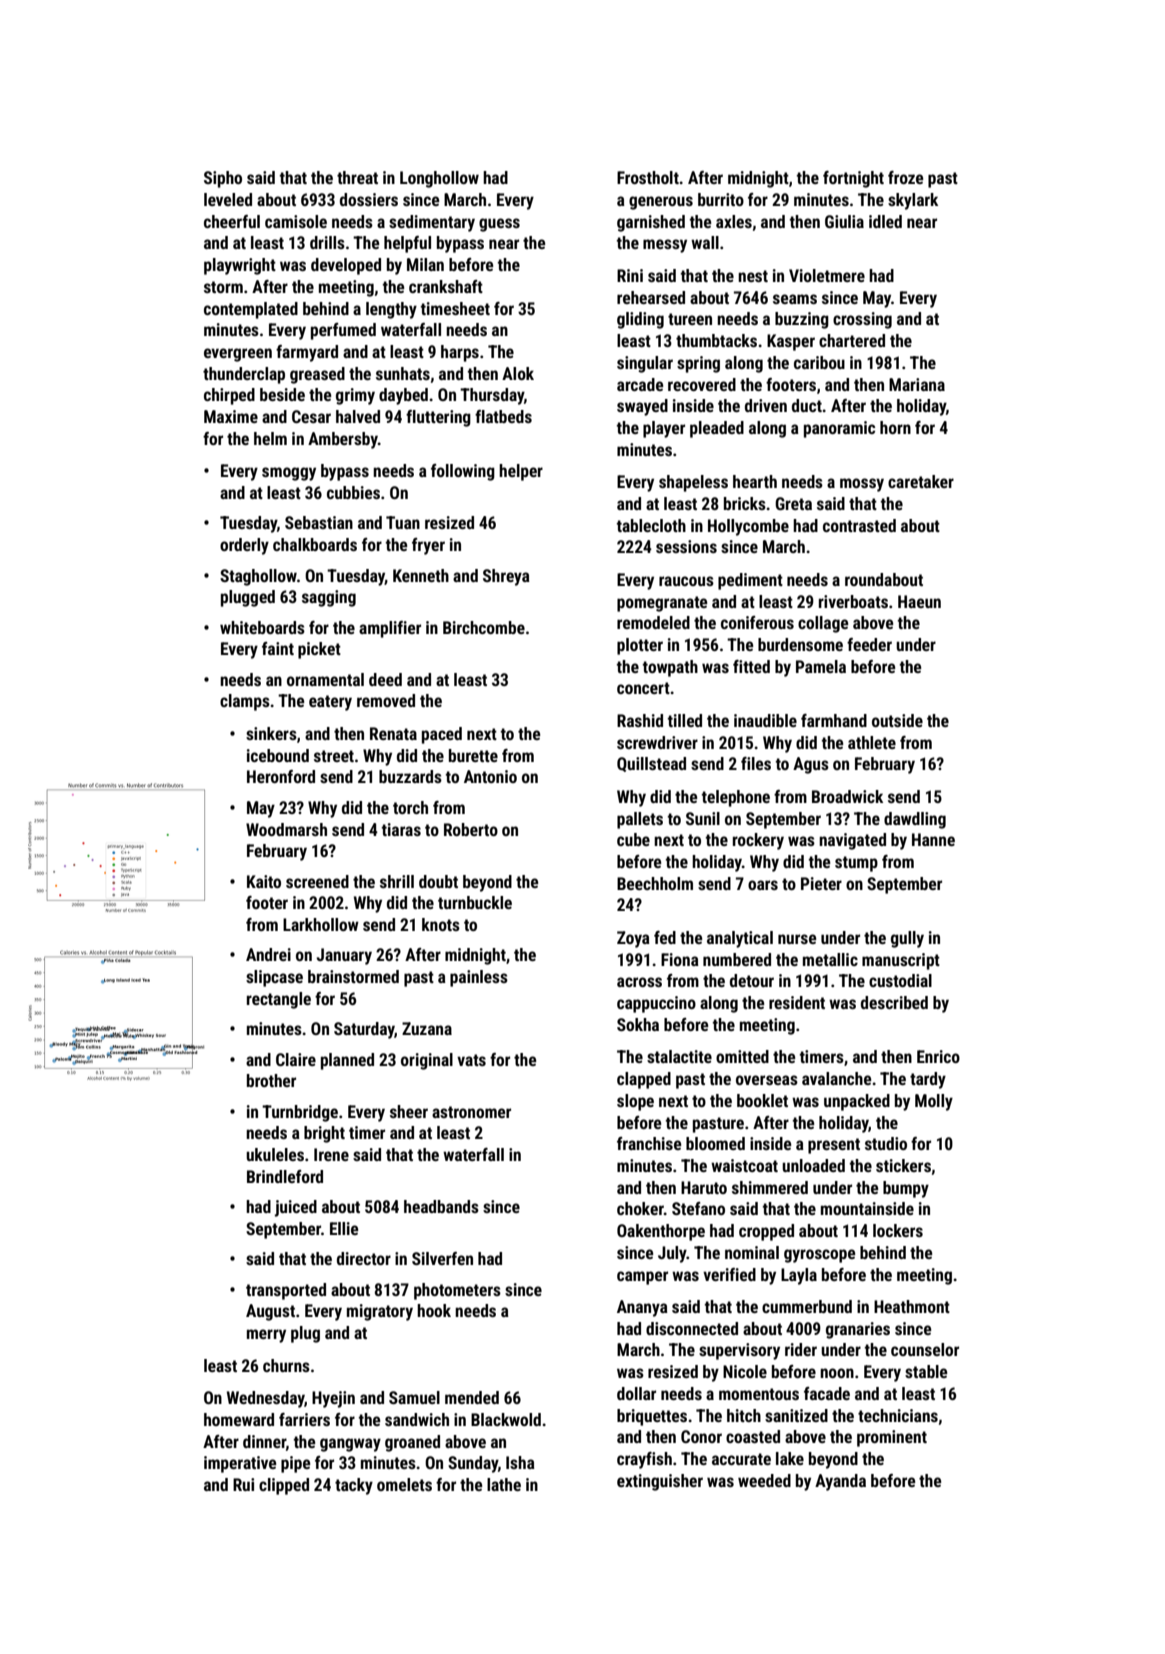  What do you see at coordinates (905, 177) in the document?
I see `froze` at bounding box center [905, 177].
